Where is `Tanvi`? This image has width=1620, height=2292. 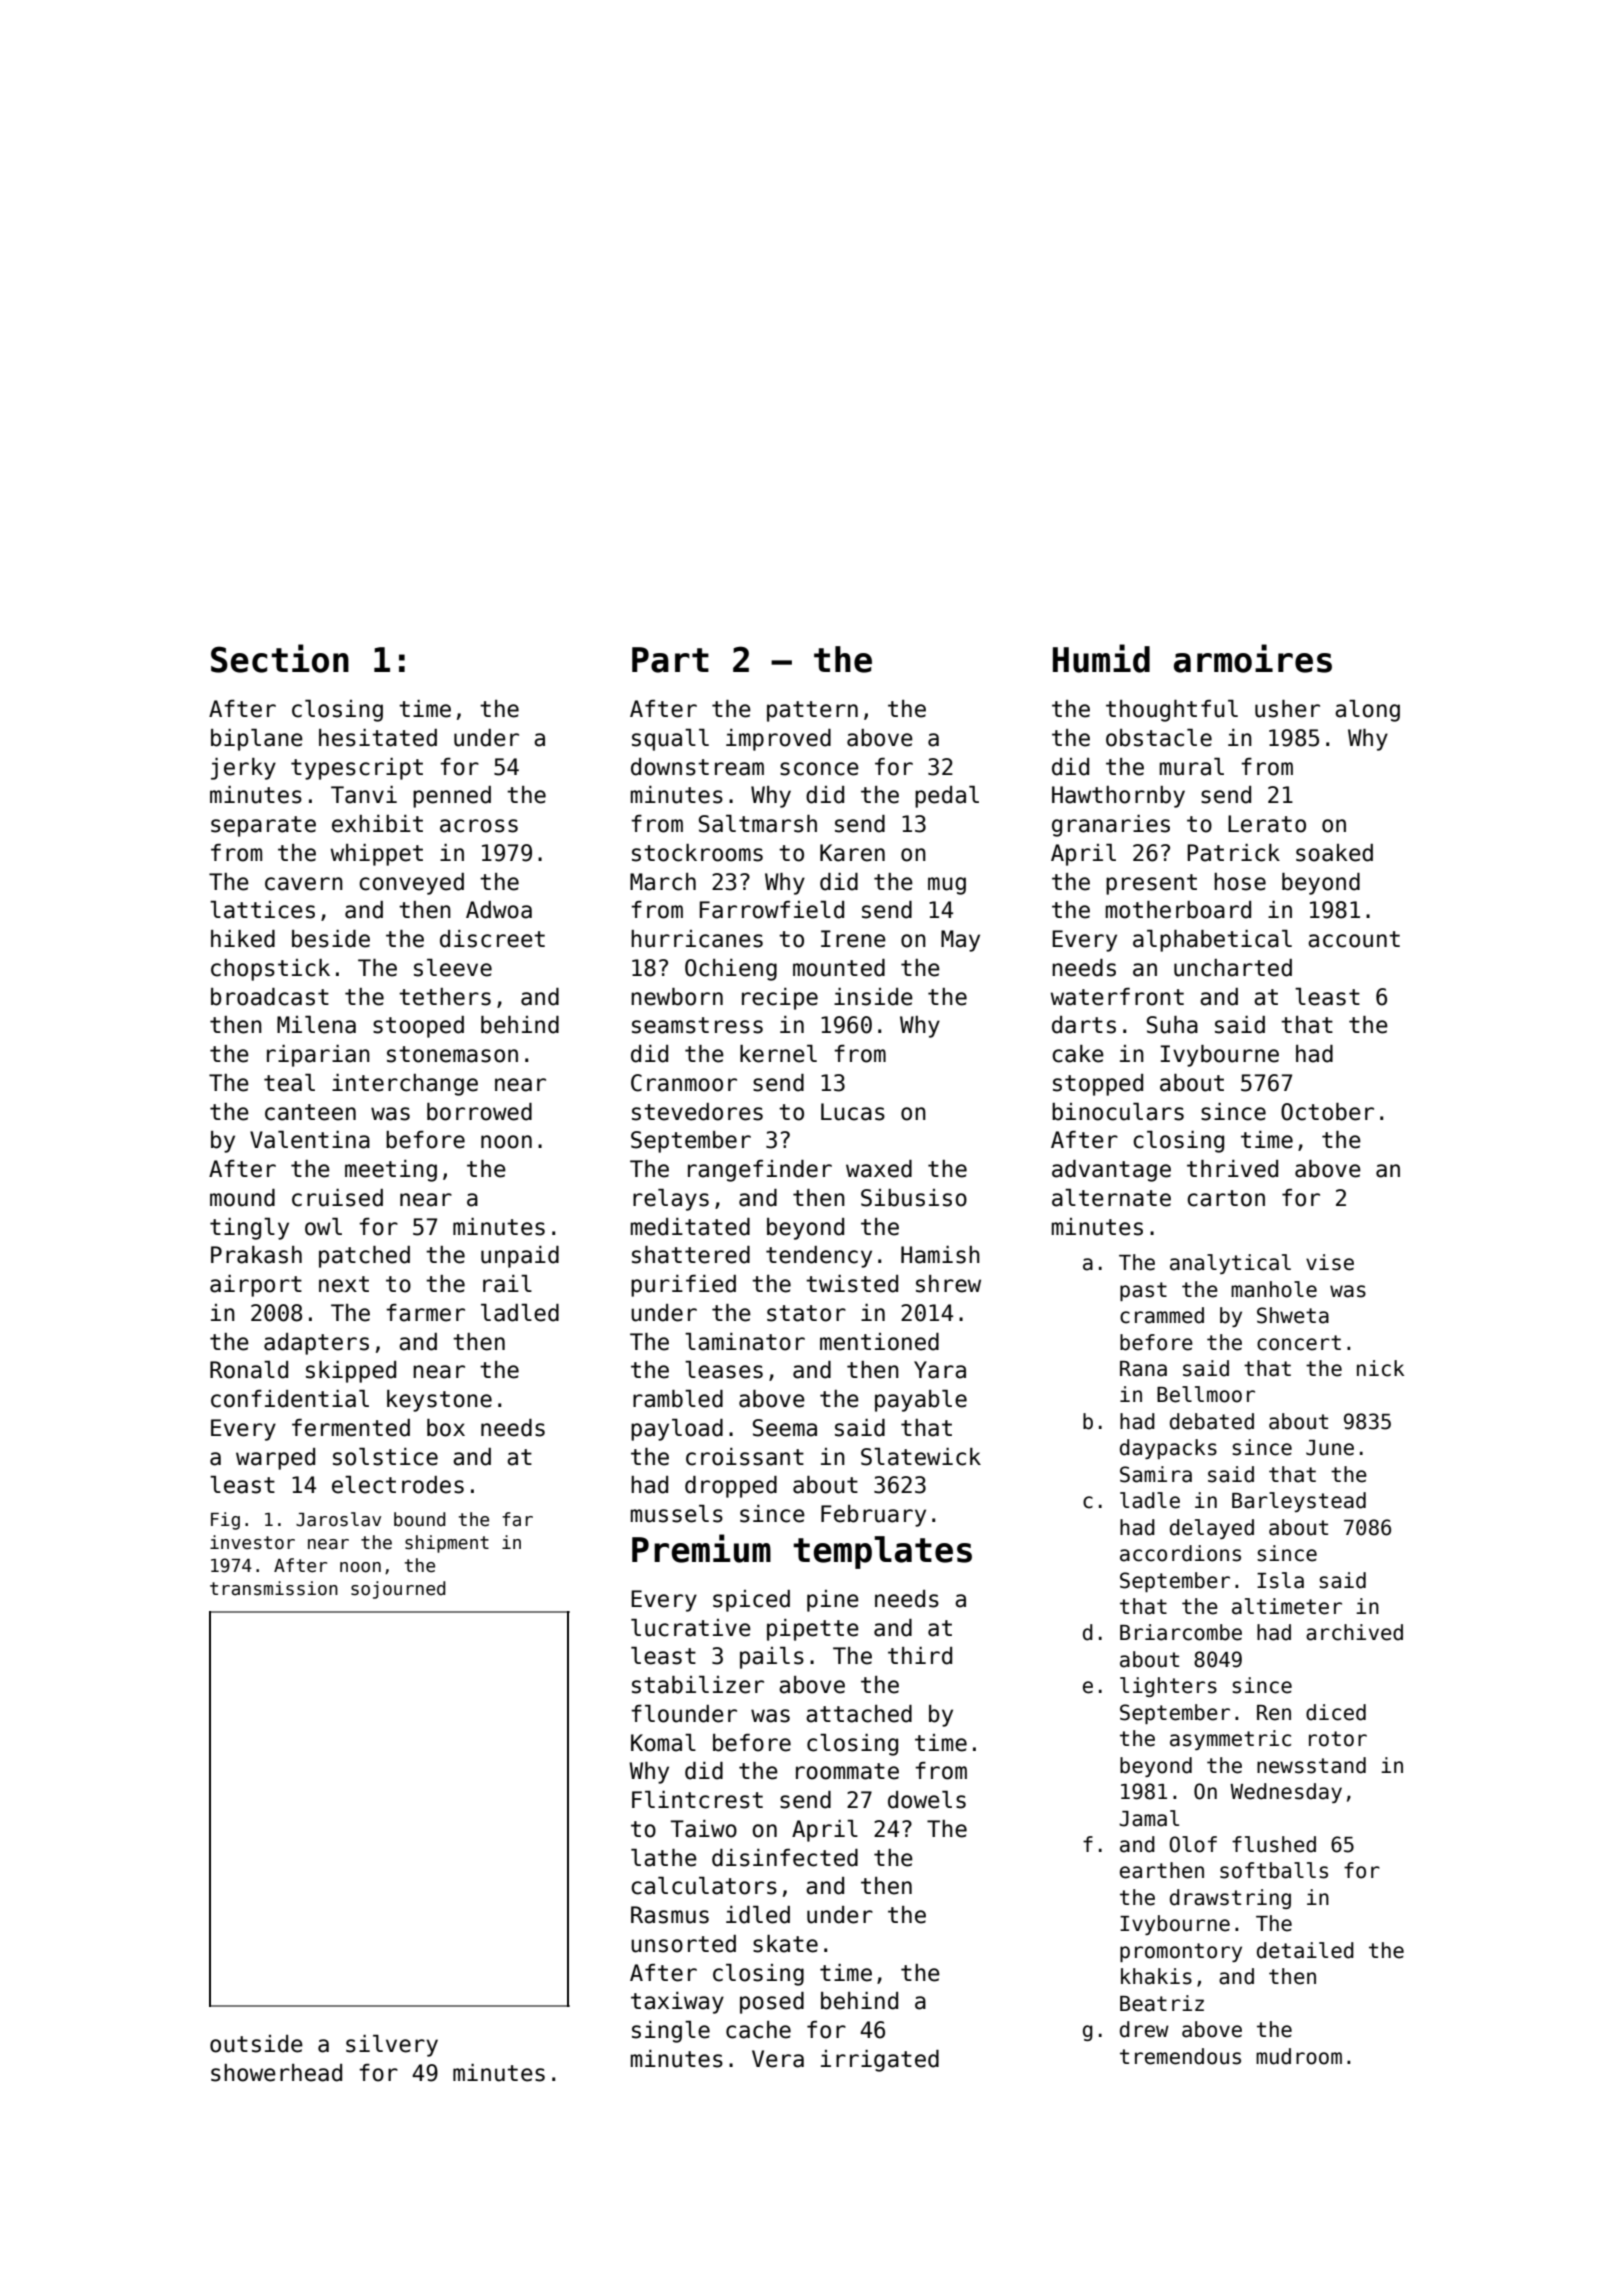 Tanvi is located at coordinates (364, 795).
